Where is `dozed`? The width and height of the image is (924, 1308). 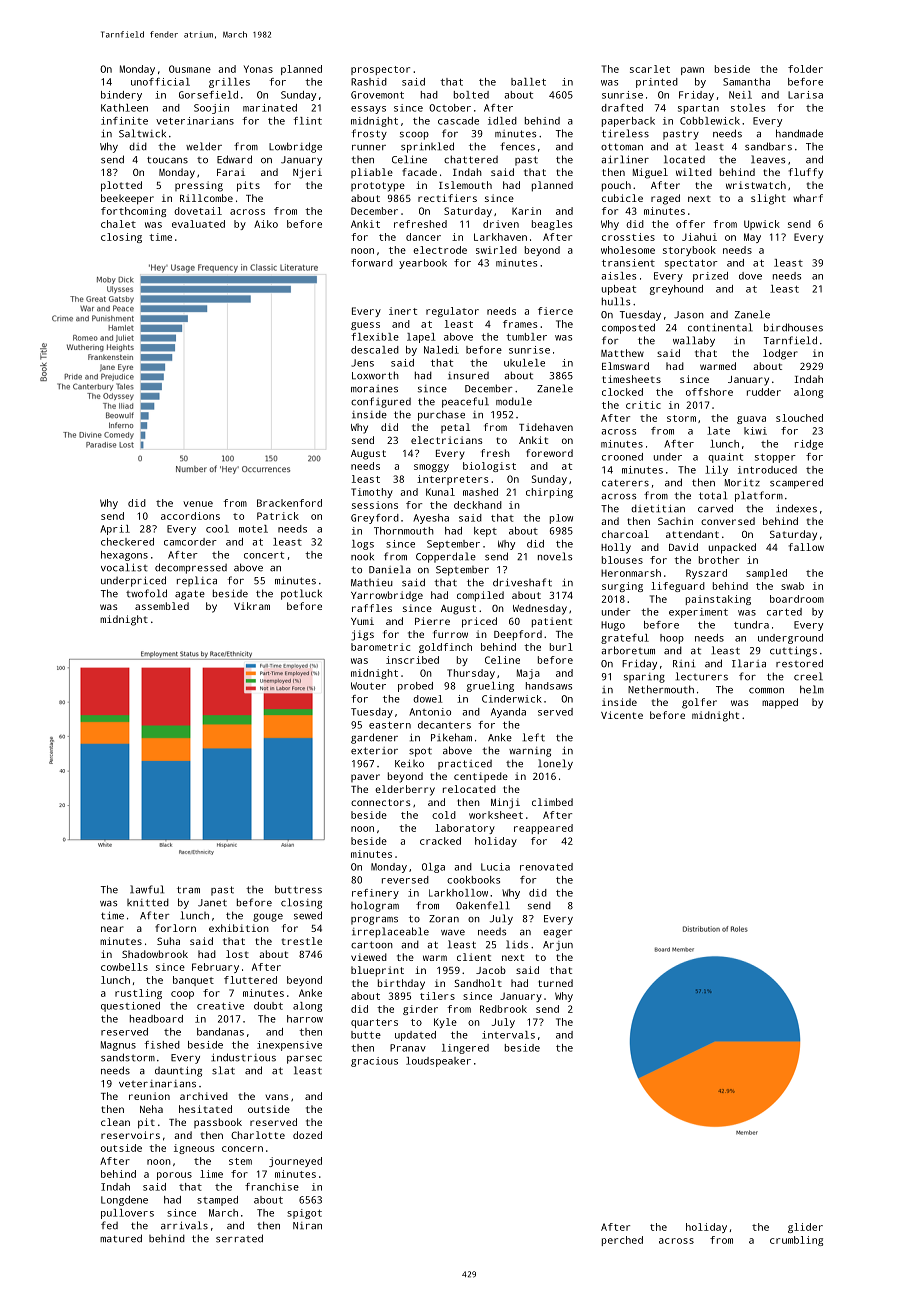
dozed is located at coordinates (307, 1135).
